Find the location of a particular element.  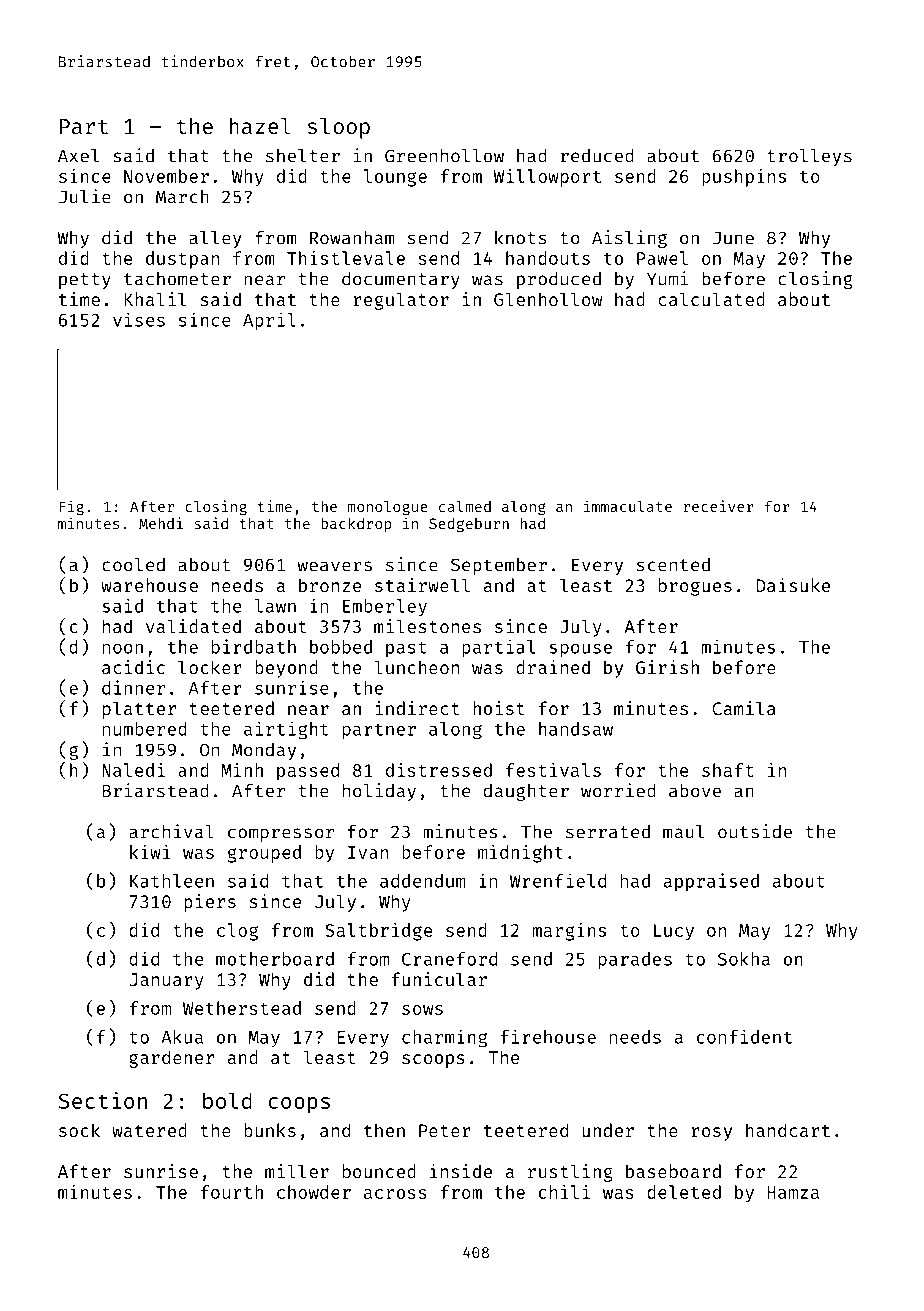

validated is located at coordinates (193, 626).
